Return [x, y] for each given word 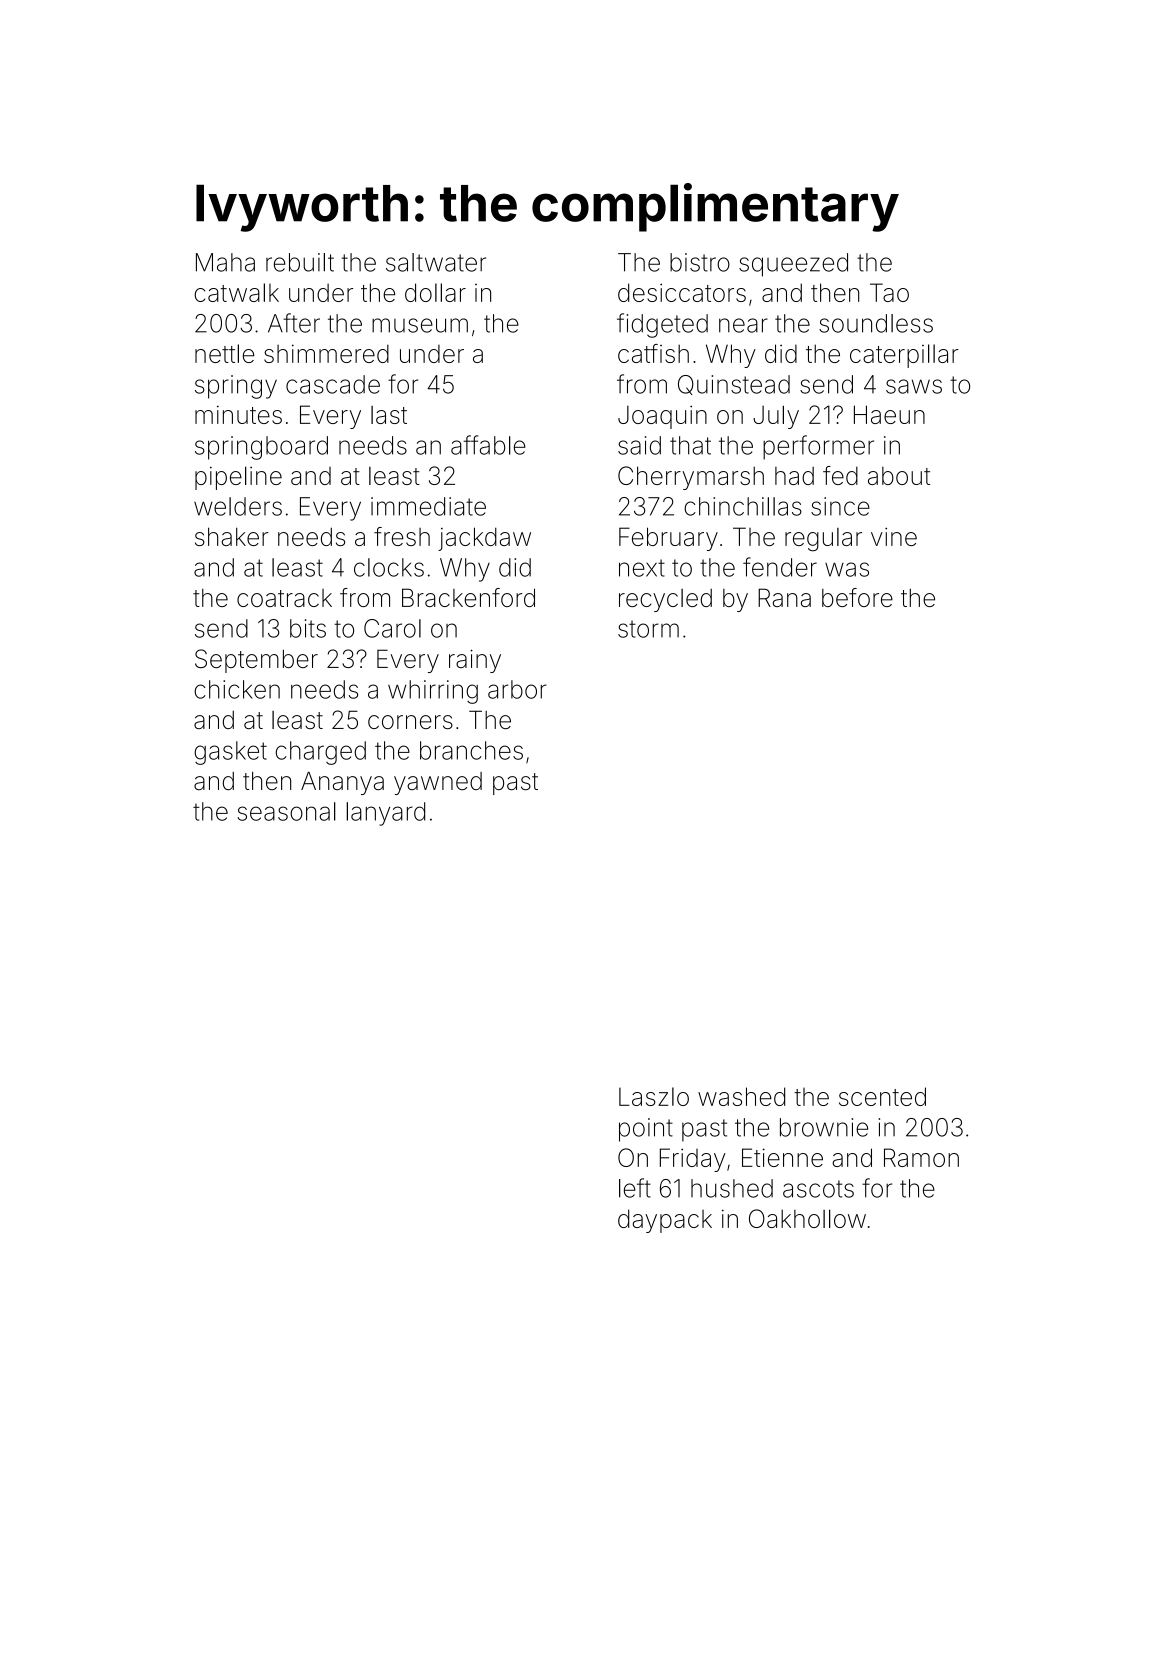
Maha [225, 262]
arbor [517, 689]
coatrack [284, 598]
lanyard [385, 814]
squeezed [793, 265]
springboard [261, 448]
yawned [438, 783]
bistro [700, 262]
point [646, 1130]
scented [882, 1096]
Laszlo [654, 1096]
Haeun [889, 414]
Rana [784, 597]
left [635, 1188]
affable [488, 445]
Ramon [921, 1157]
